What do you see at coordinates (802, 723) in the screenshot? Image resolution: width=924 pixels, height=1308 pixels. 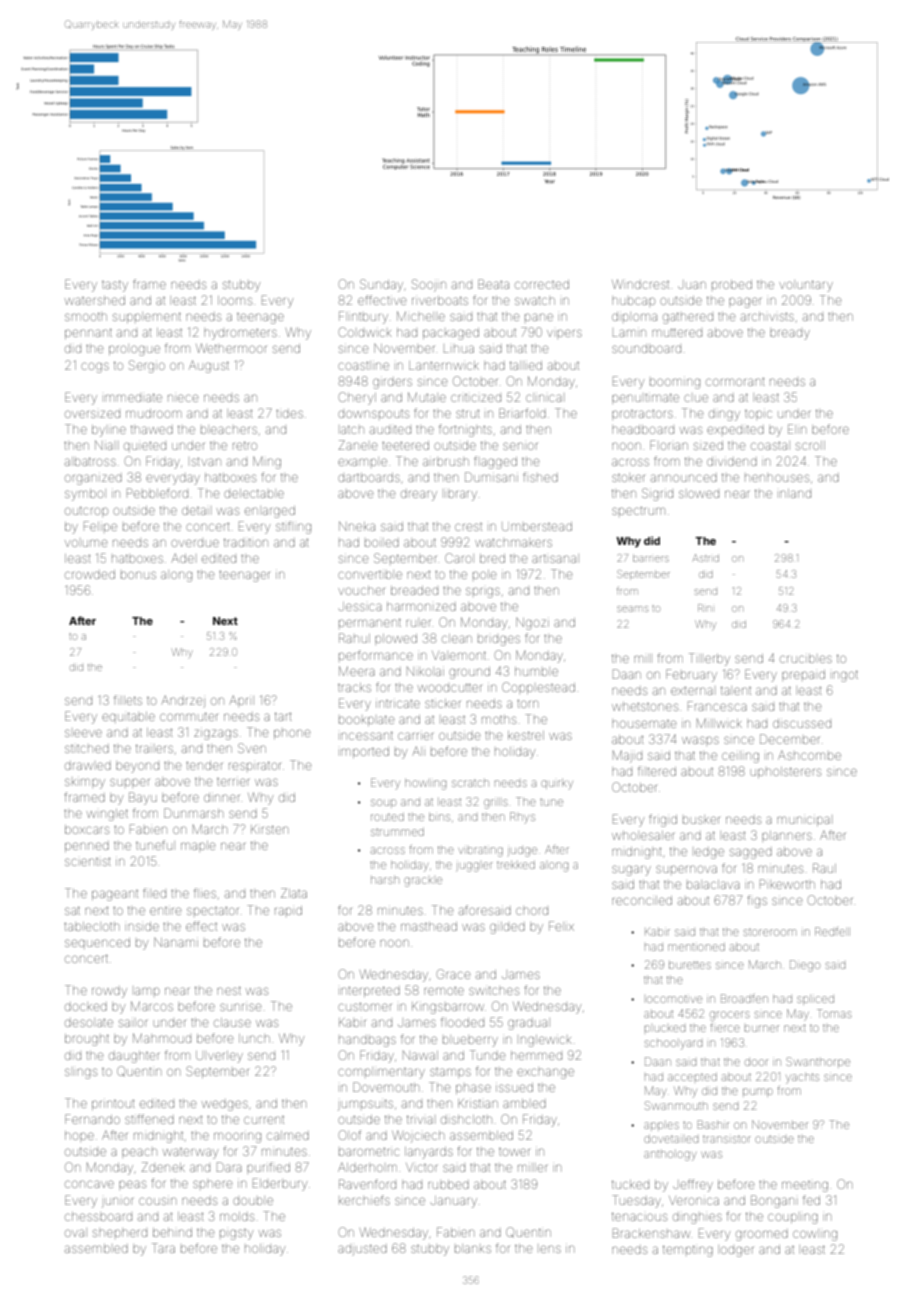 I see `discussed` at bounding box center [802, 723].
